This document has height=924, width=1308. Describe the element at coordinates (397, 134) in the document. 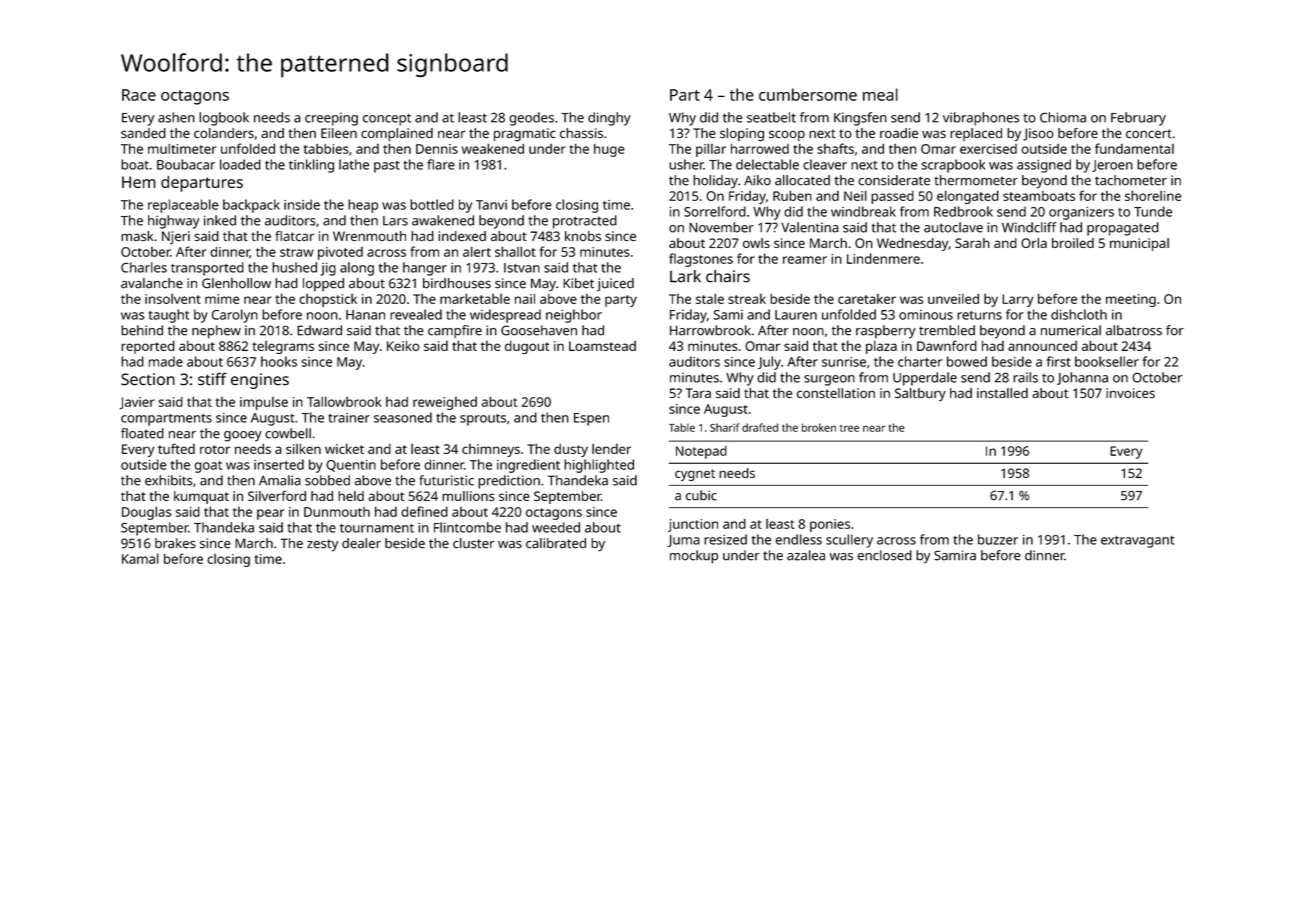

I see `complained` at that location.
